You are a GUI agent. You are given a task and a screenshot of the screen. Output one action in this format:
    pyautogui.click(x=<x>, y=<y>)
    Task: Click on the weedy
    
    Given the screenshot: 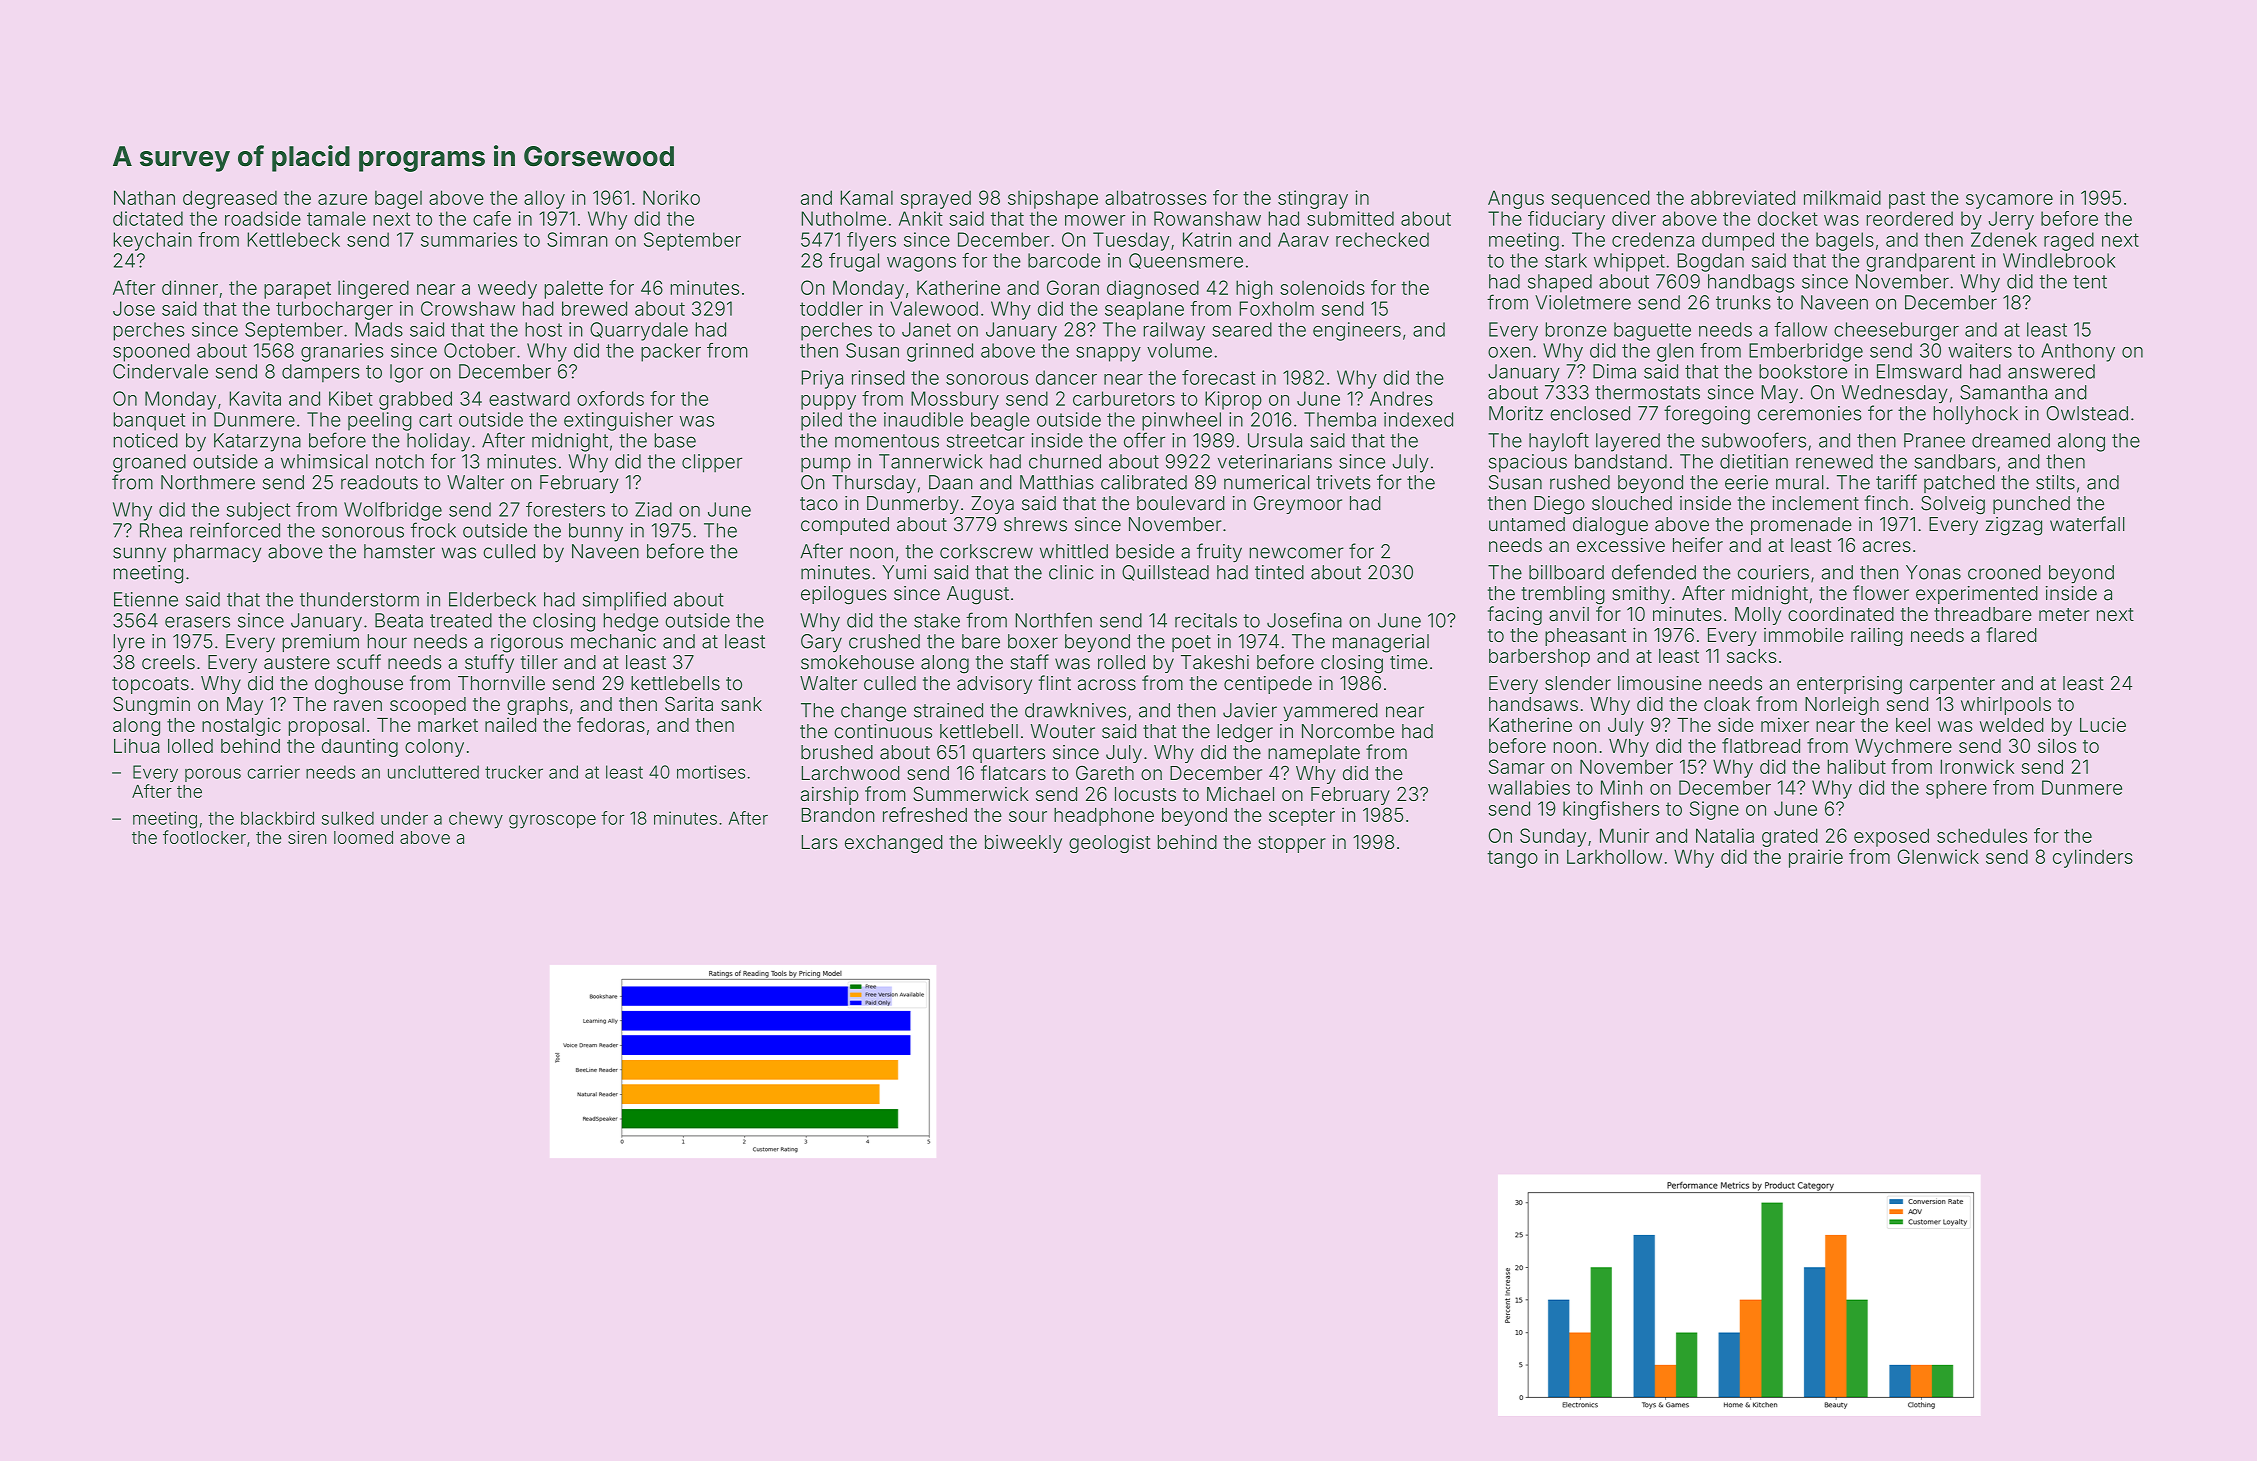 What is the action you would take?
    pyautogui.click(x=507, y=289)
